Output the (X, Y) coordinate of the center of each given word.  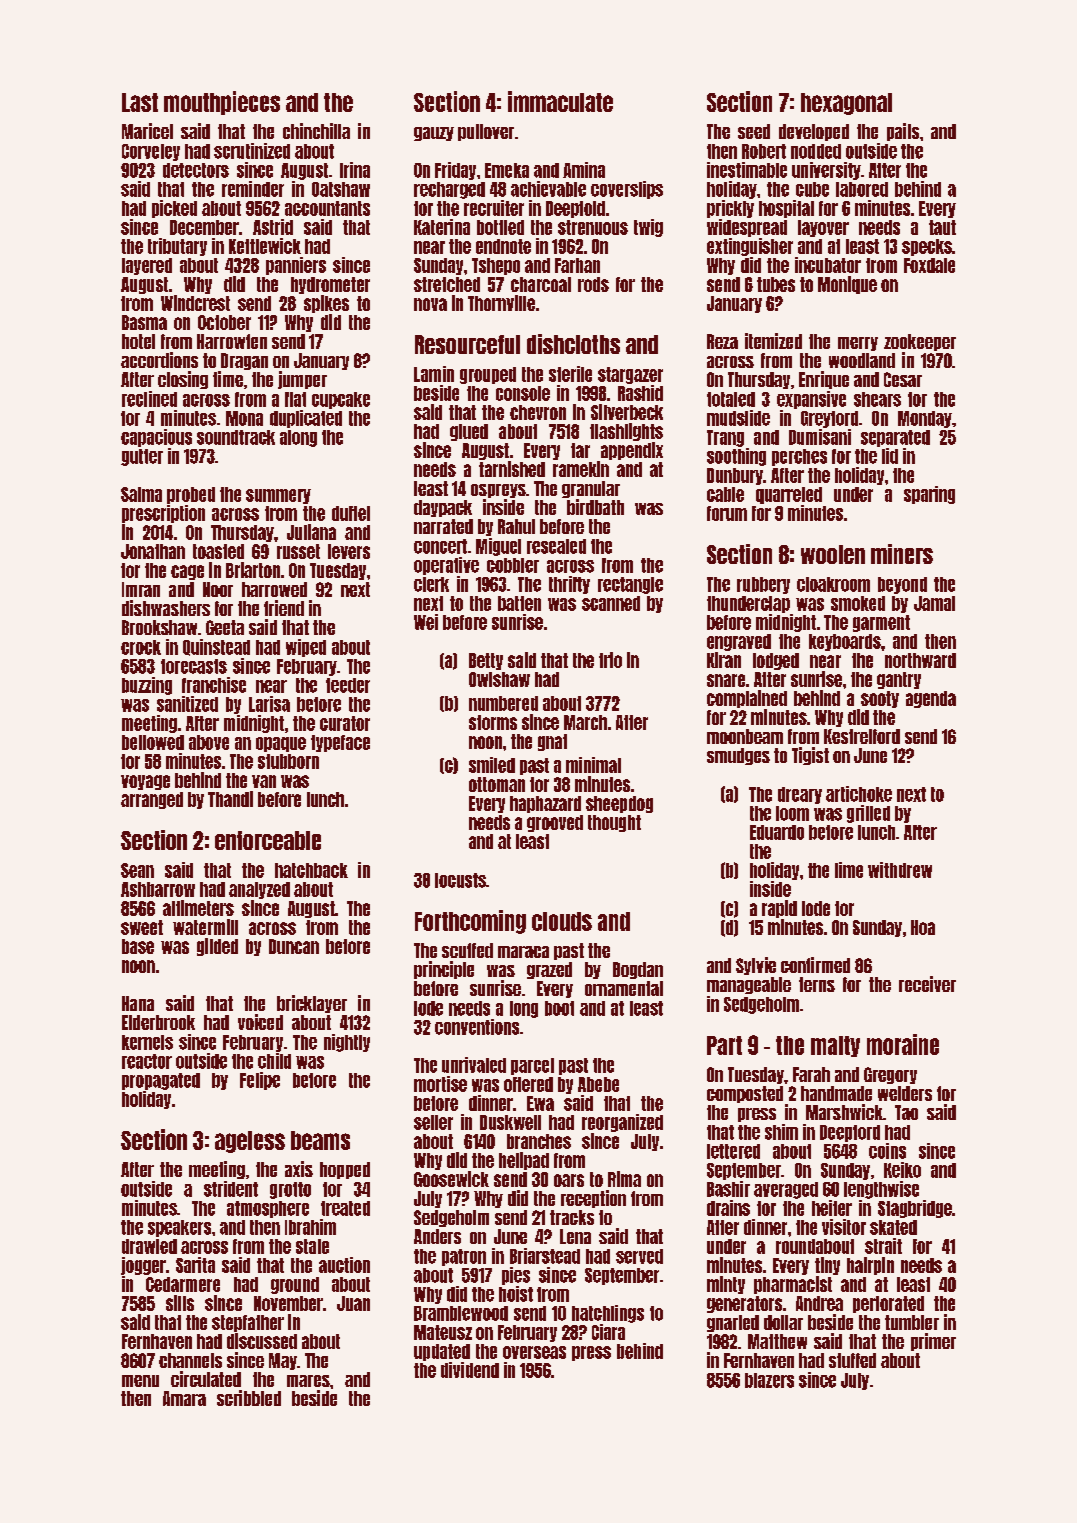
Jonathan (153, 551)
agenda (931, 699)
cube (812, 189)
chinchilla (316, 131)
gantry (899, 680)
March (585, 722)
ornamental (624, 988)
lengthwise (881, 1190)
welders (905, 1093)
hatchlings (608, 1314)
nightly (347, 1043)
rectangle (630, 585)
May (283, 1361)
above (209, 742)
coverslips (627, 190)
